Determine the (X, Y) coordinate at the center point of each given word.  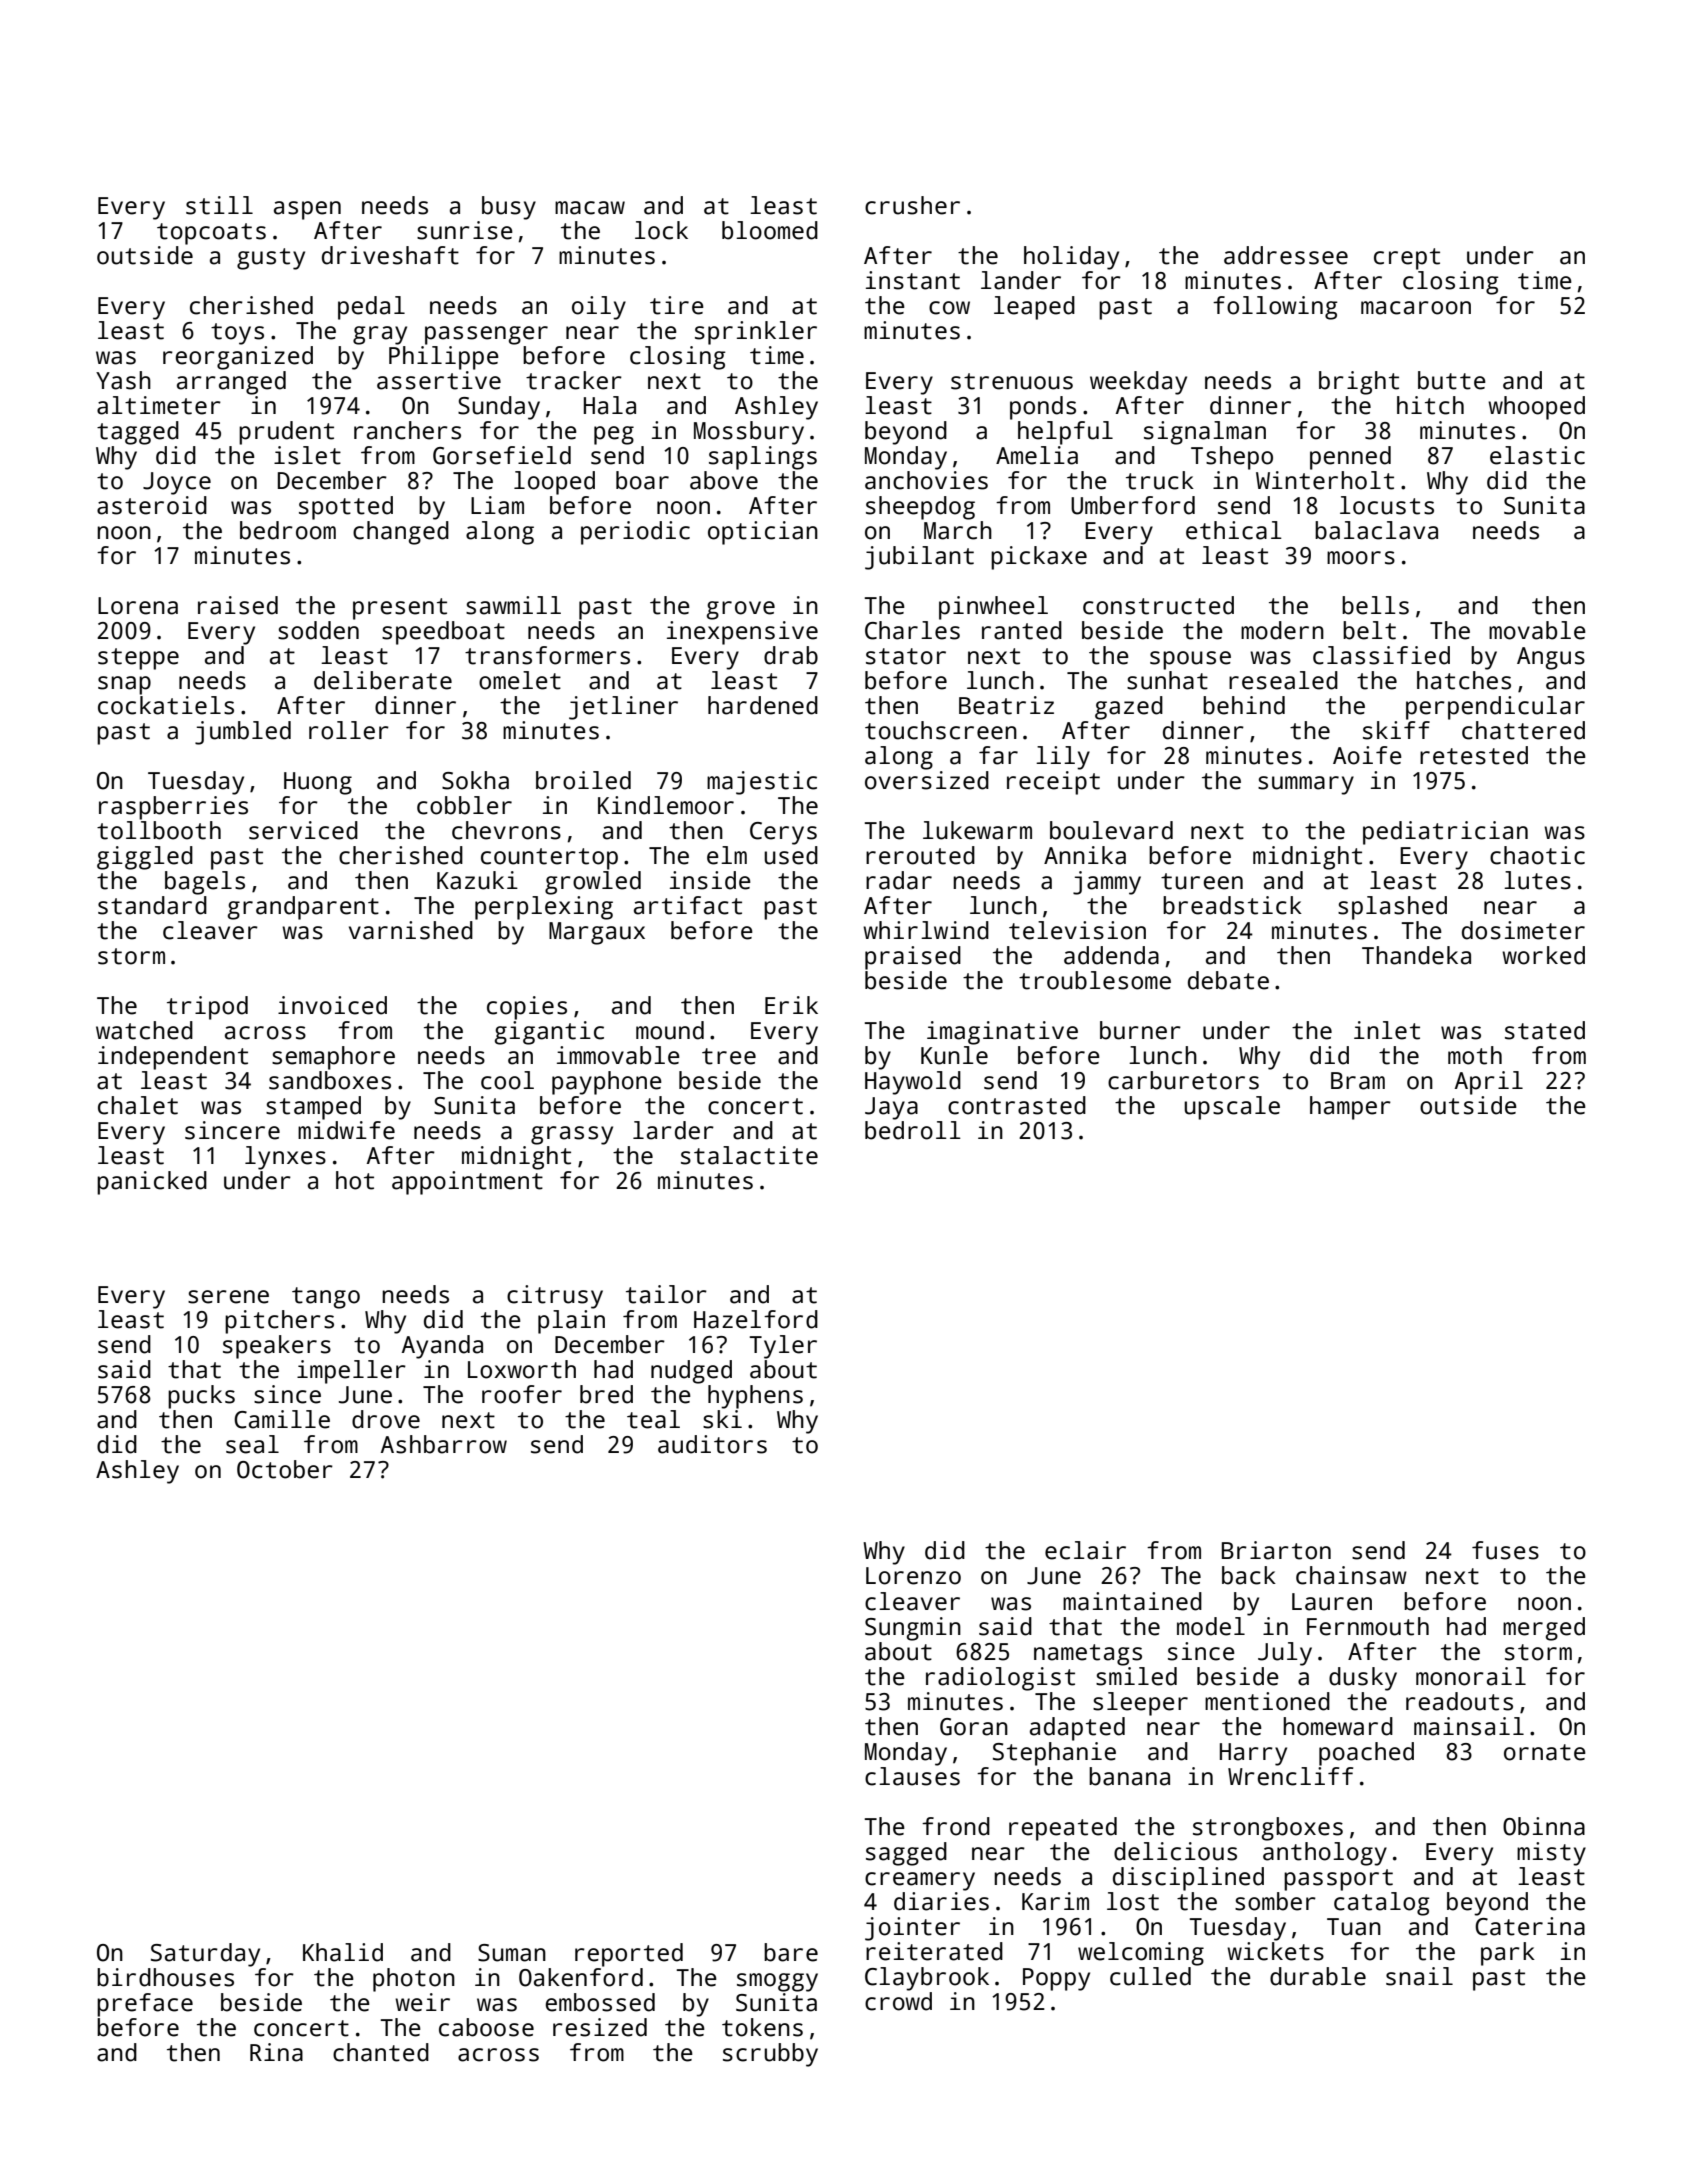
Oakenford (581, 1977)
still (219, 205)
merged (1544, 1629)
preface (145, 2005)
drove (386, 1419)
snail (1419, 1976)
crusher (912, 205)
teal (653, 1419)
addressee (1286, 255)
